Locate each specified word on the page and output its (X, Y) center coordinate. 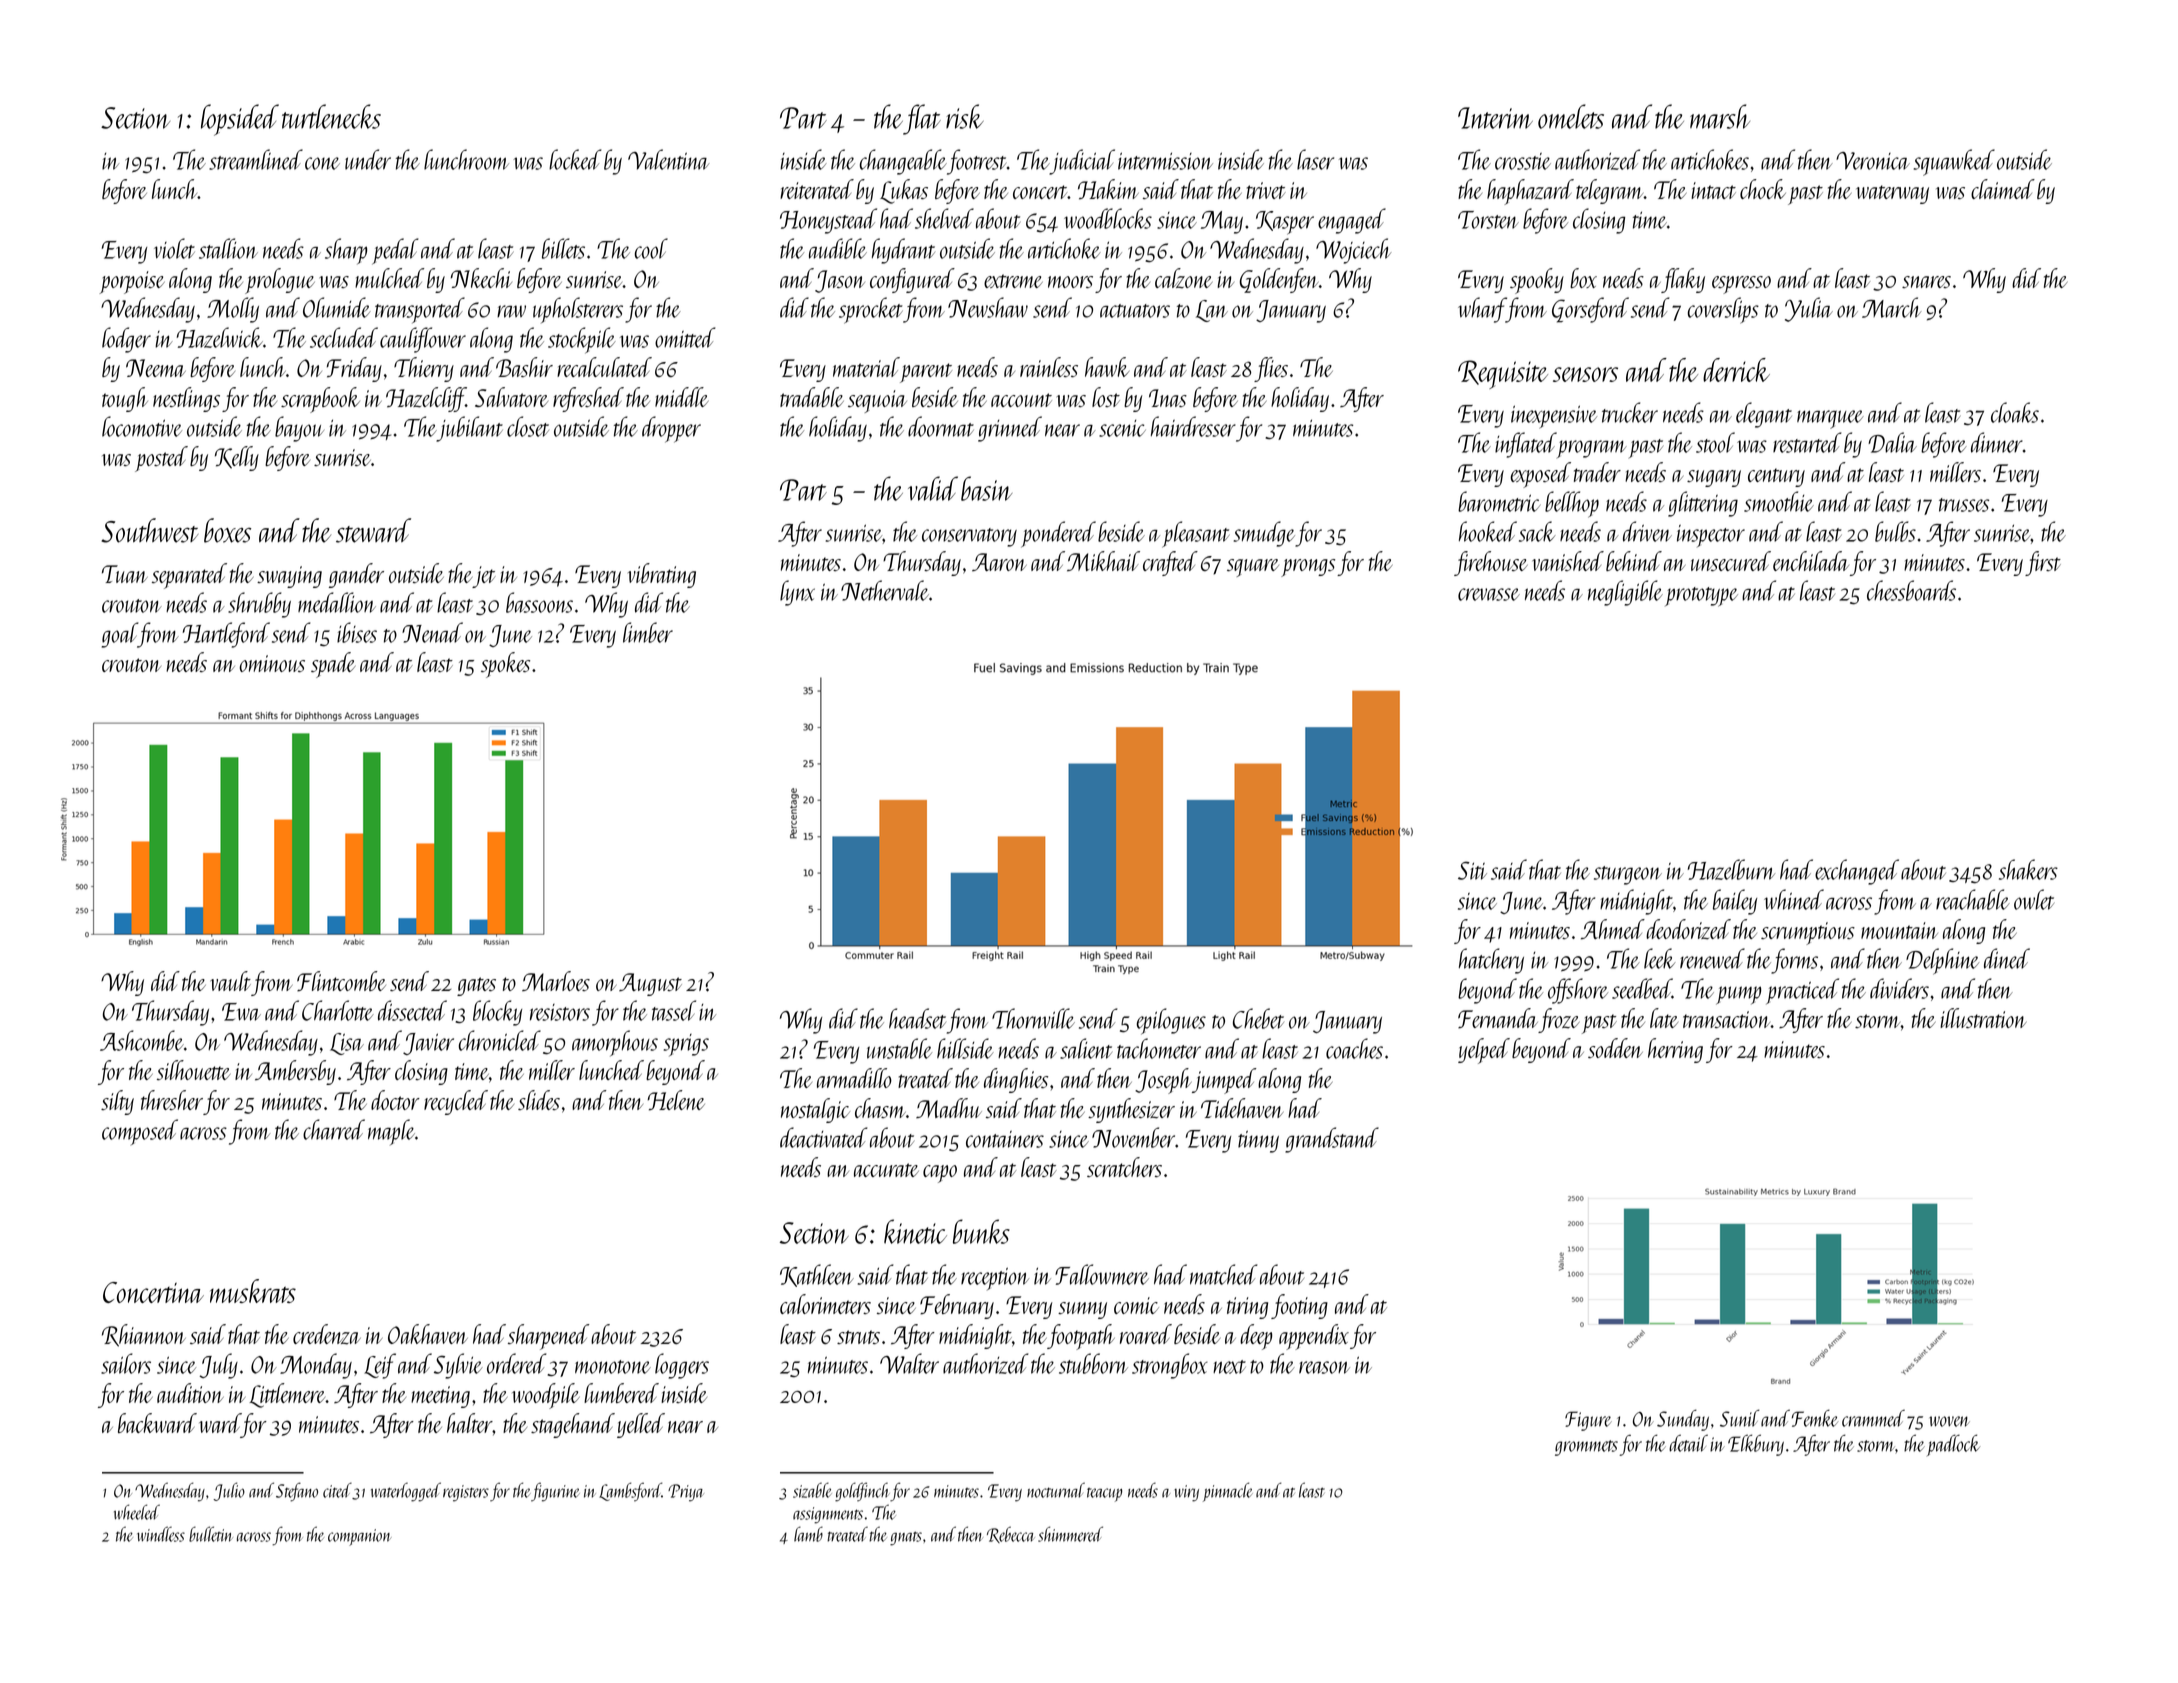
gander (356, 575)
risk (965, 116)
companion (360, 1537)
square (1253, 568)
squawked (1954, 162)
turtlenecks (331, 116)
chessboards (1911, 590)
